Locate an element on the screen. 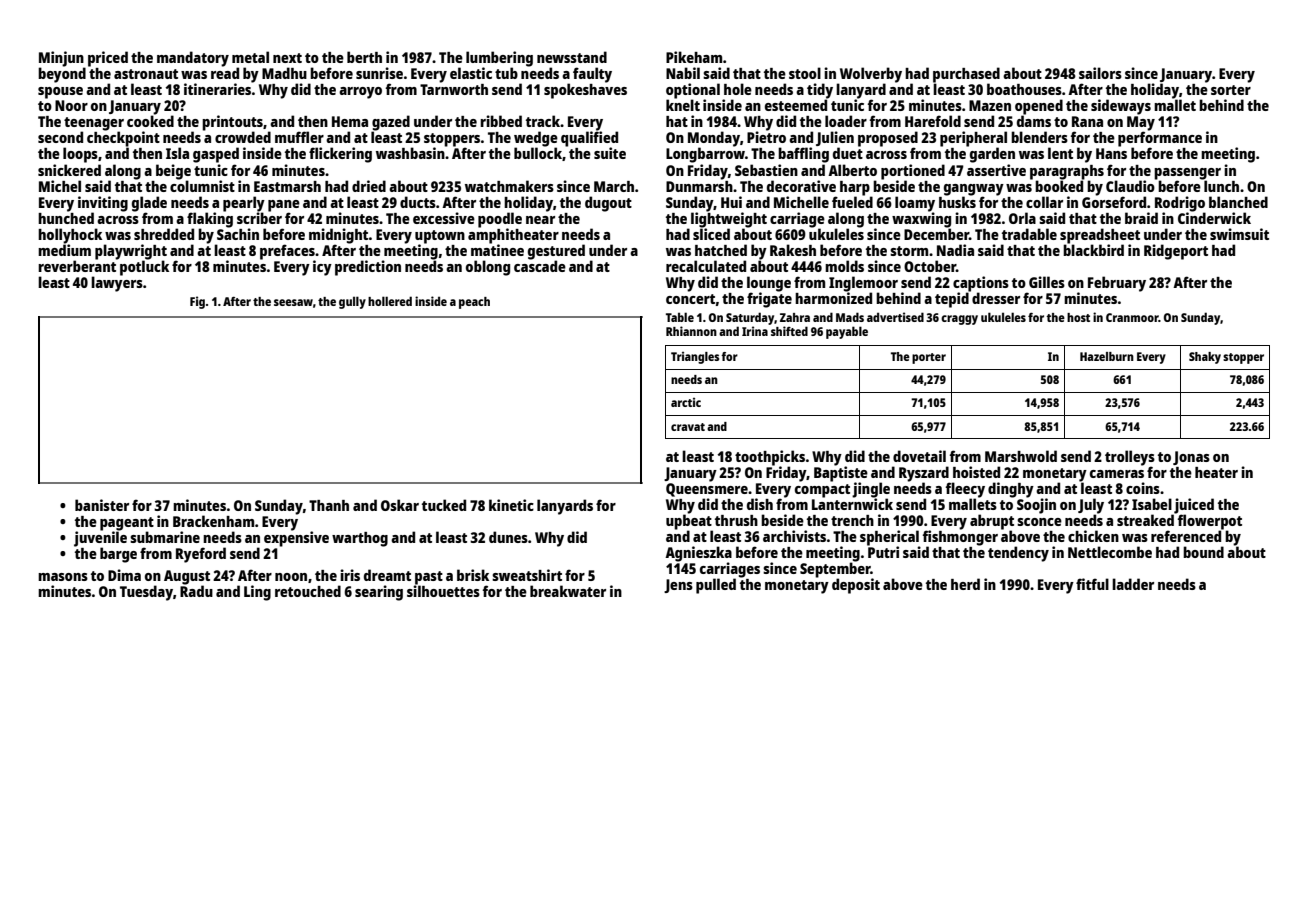  barge is located at coordinates (118, 555).
